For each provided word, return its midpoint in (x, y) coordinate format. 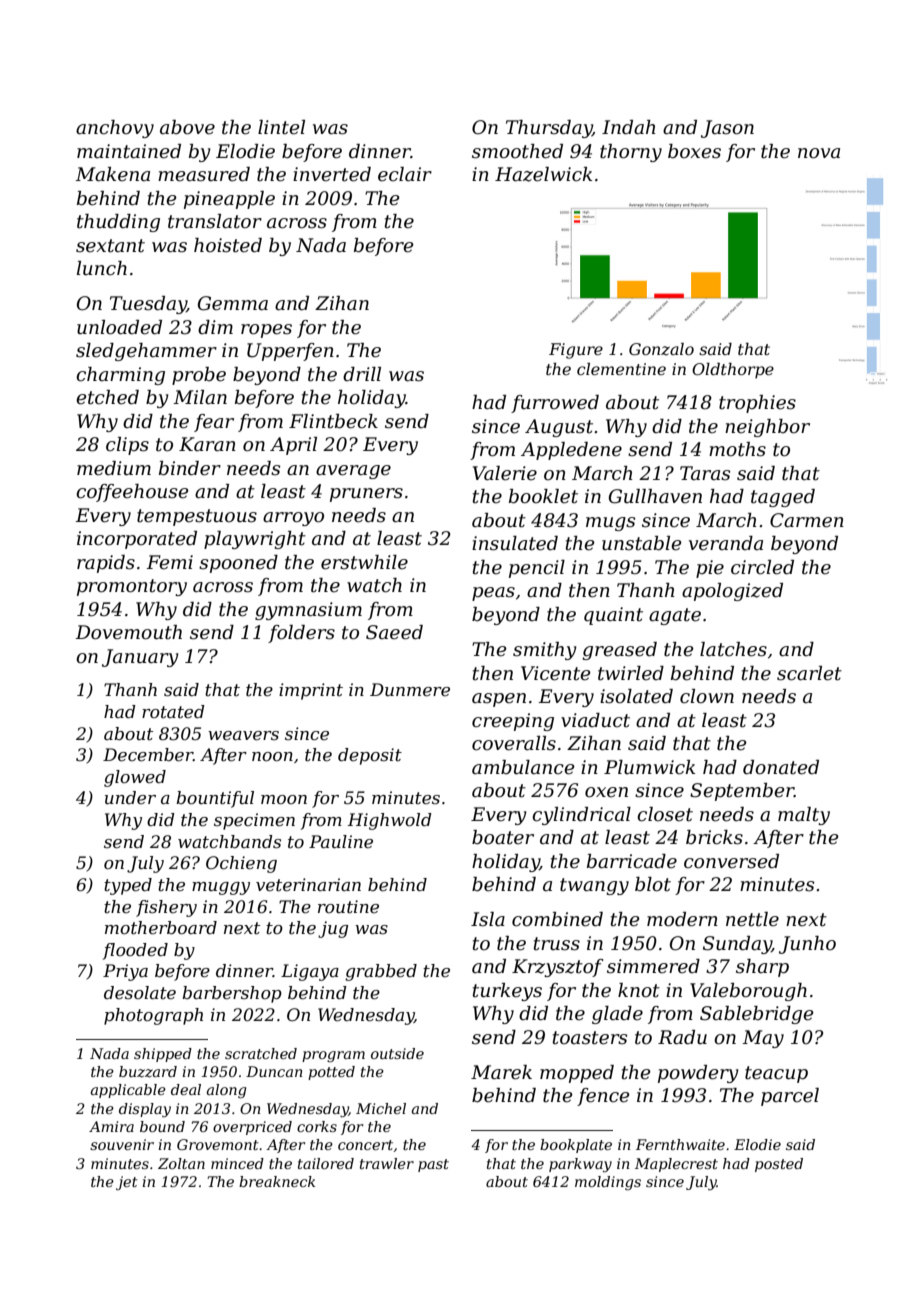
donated (781, 767)
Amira (111, 1126)
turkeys (507, 992)
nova (819, 153)
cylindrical (581, 816)
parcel (790, 1097)
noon (272, 756)
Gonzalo (661, 349)
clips (127, 446)
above (187, 127)
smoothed (517, 151)
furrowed (555, 404)
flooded (135, 951)
